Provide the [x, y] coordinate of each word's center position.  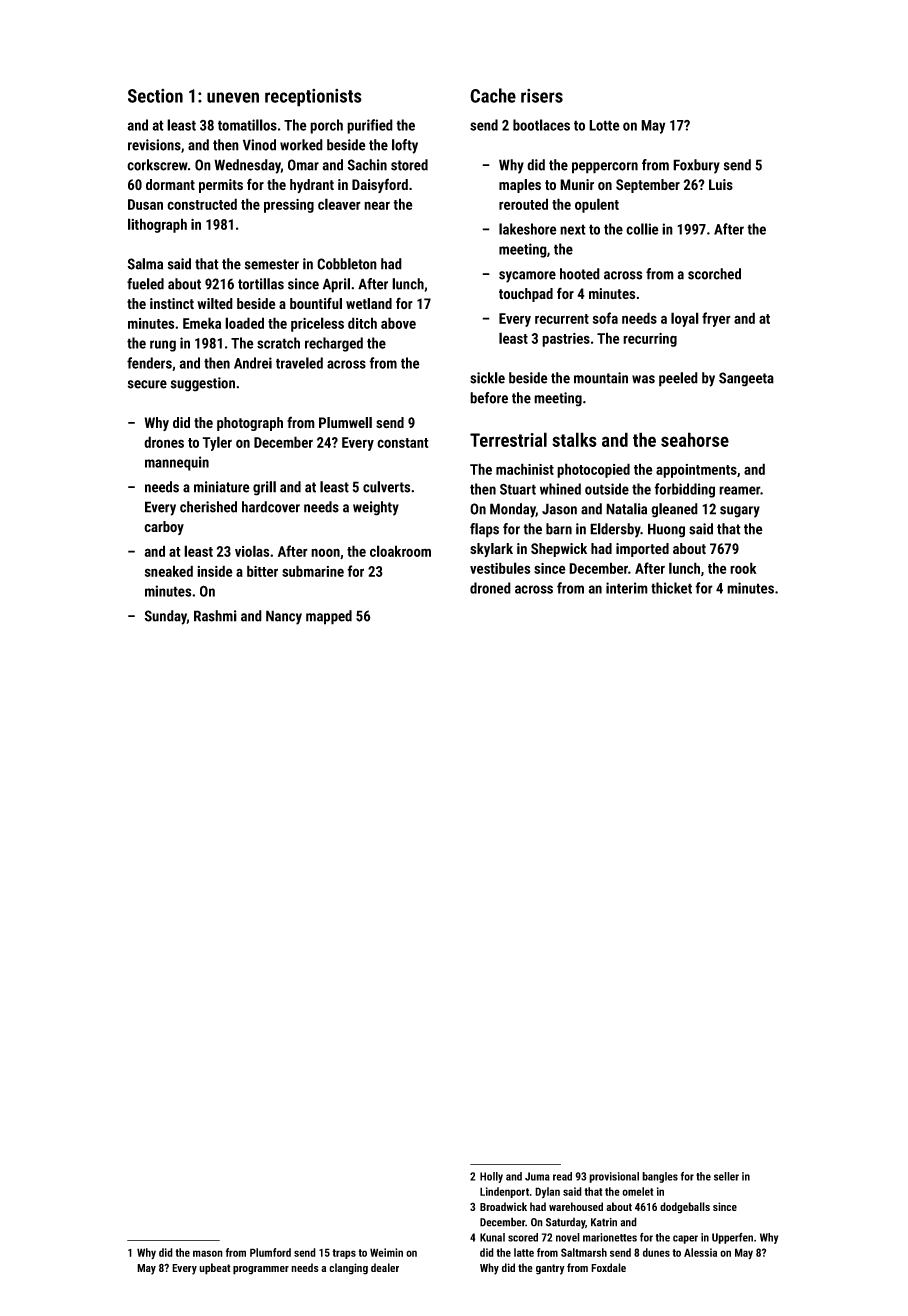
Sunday [165, 617]
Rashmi [215, 616]
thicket [671, 588]
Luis [721, 184]
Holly [491, 1177]
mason [208, 1253]
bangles [660, 1177]
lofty [405, 146]
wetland [369, 303]
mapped [329, 617]
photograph [250, 424]
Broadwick [503, 1206]
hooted [580, 274]
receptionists [313, 98]
